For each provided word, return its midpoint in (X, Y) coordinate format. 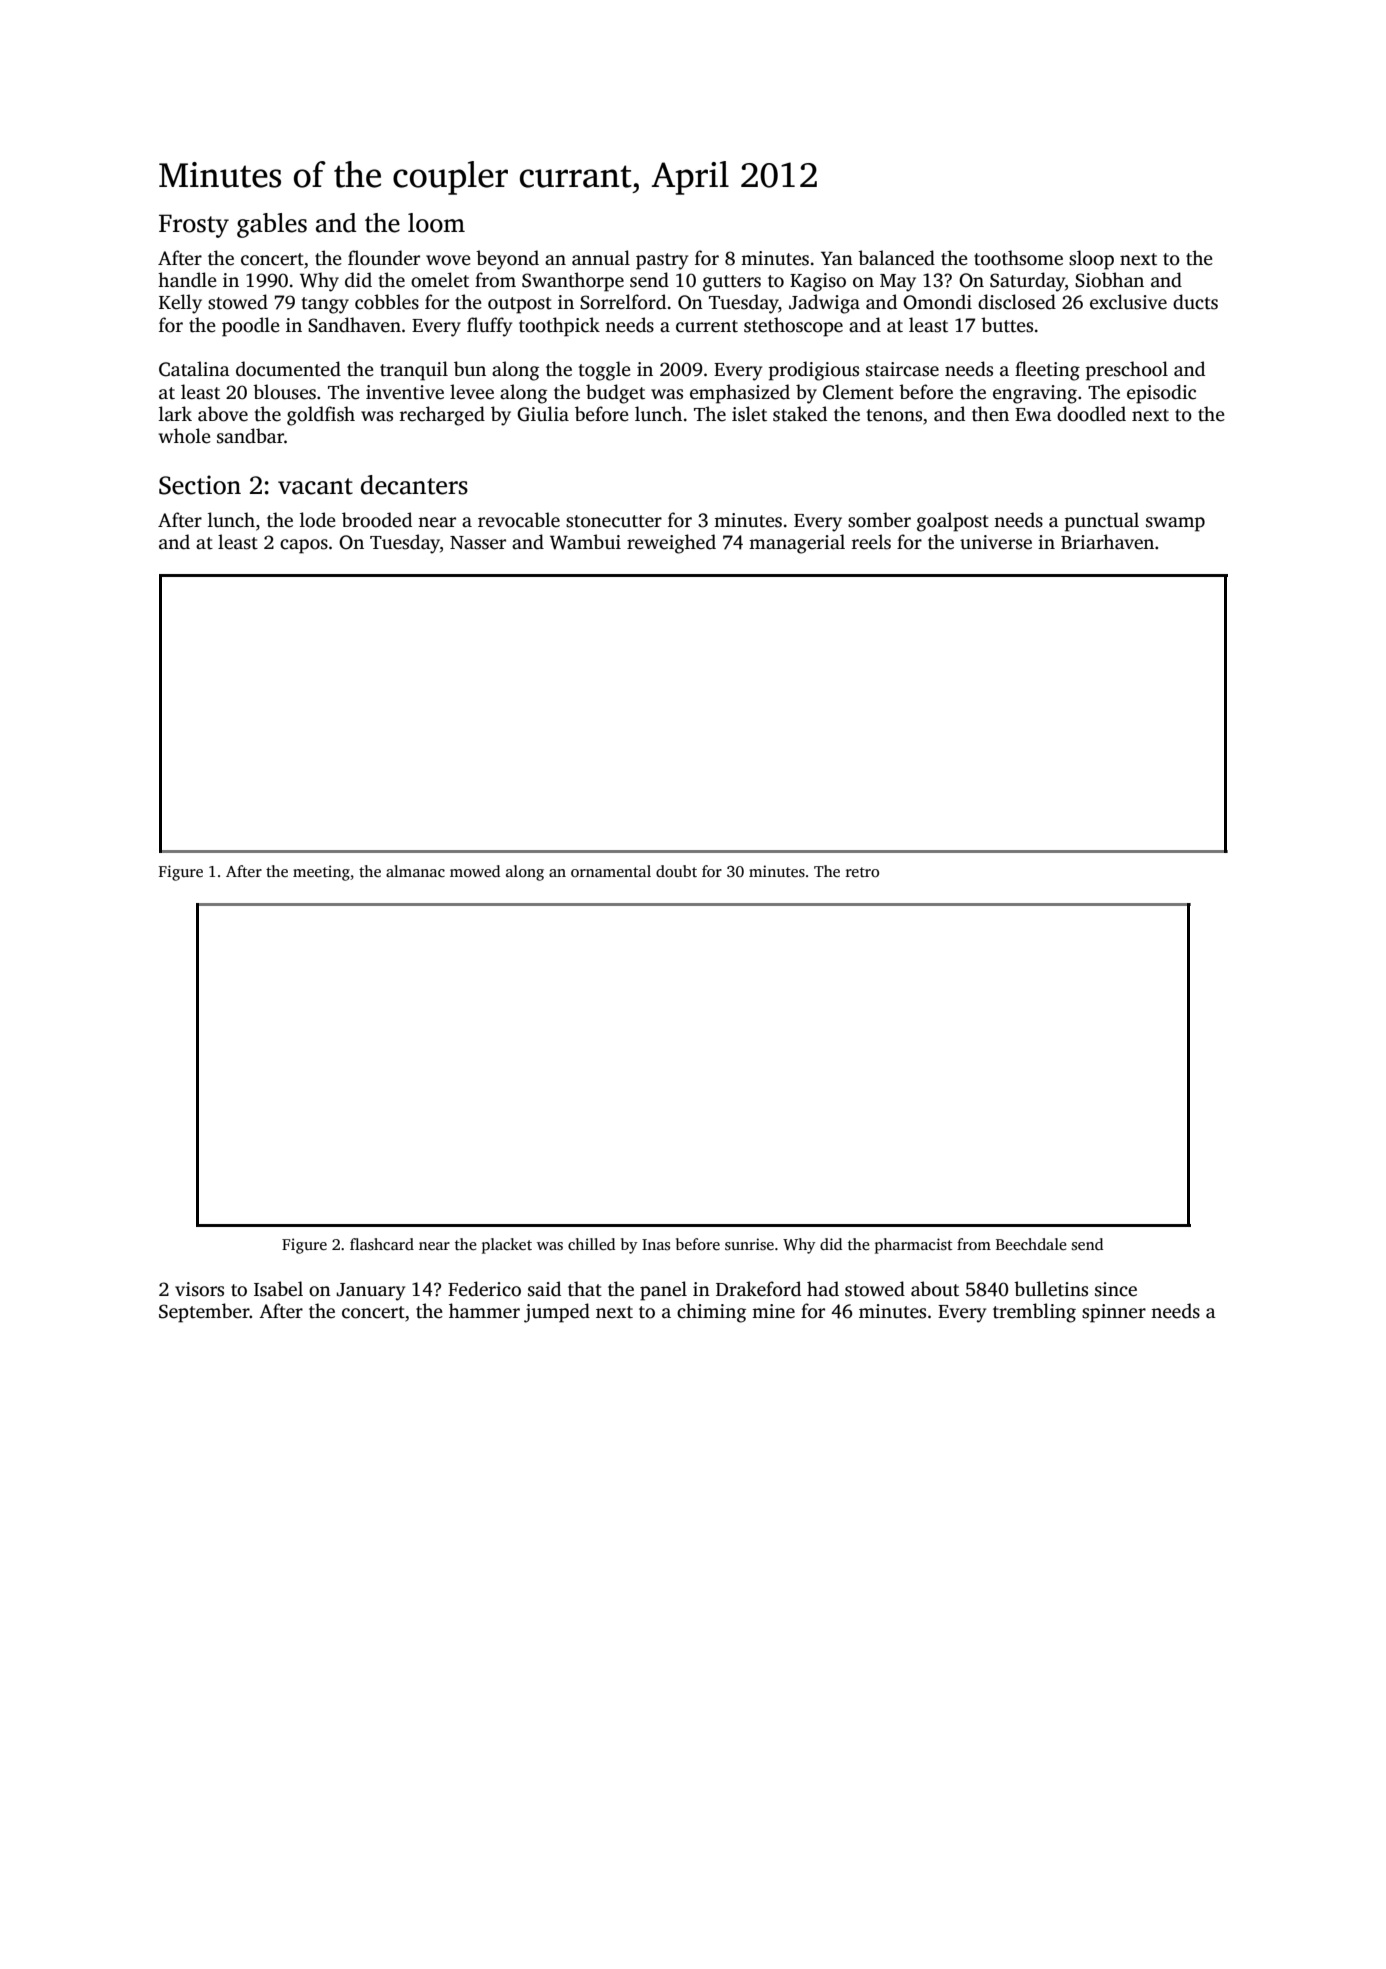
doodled (1091, 414)
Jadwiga (824, 304)
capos (304, 546)
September (204, 1313)
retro (862, 872)
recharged (442, 416)
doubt (676, 871)
